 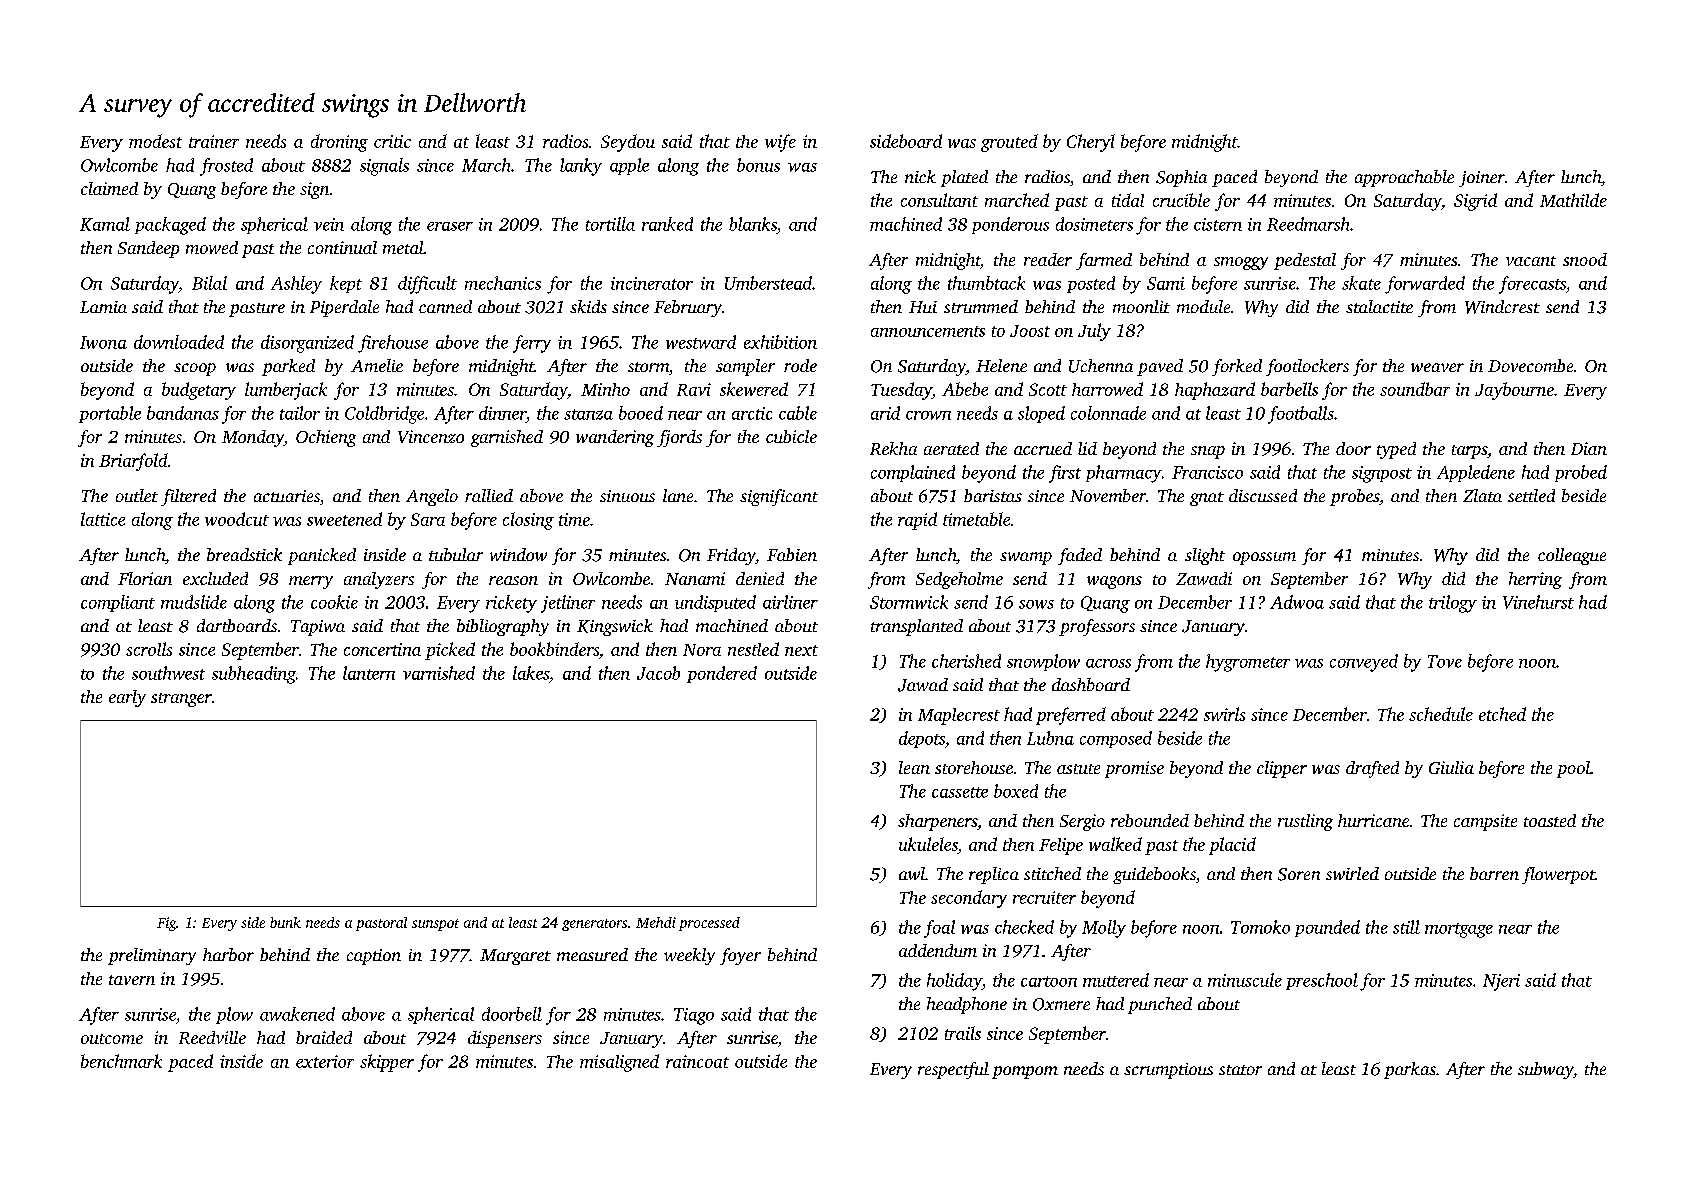 I want to click on varnished, so click(x=439, y=673).
